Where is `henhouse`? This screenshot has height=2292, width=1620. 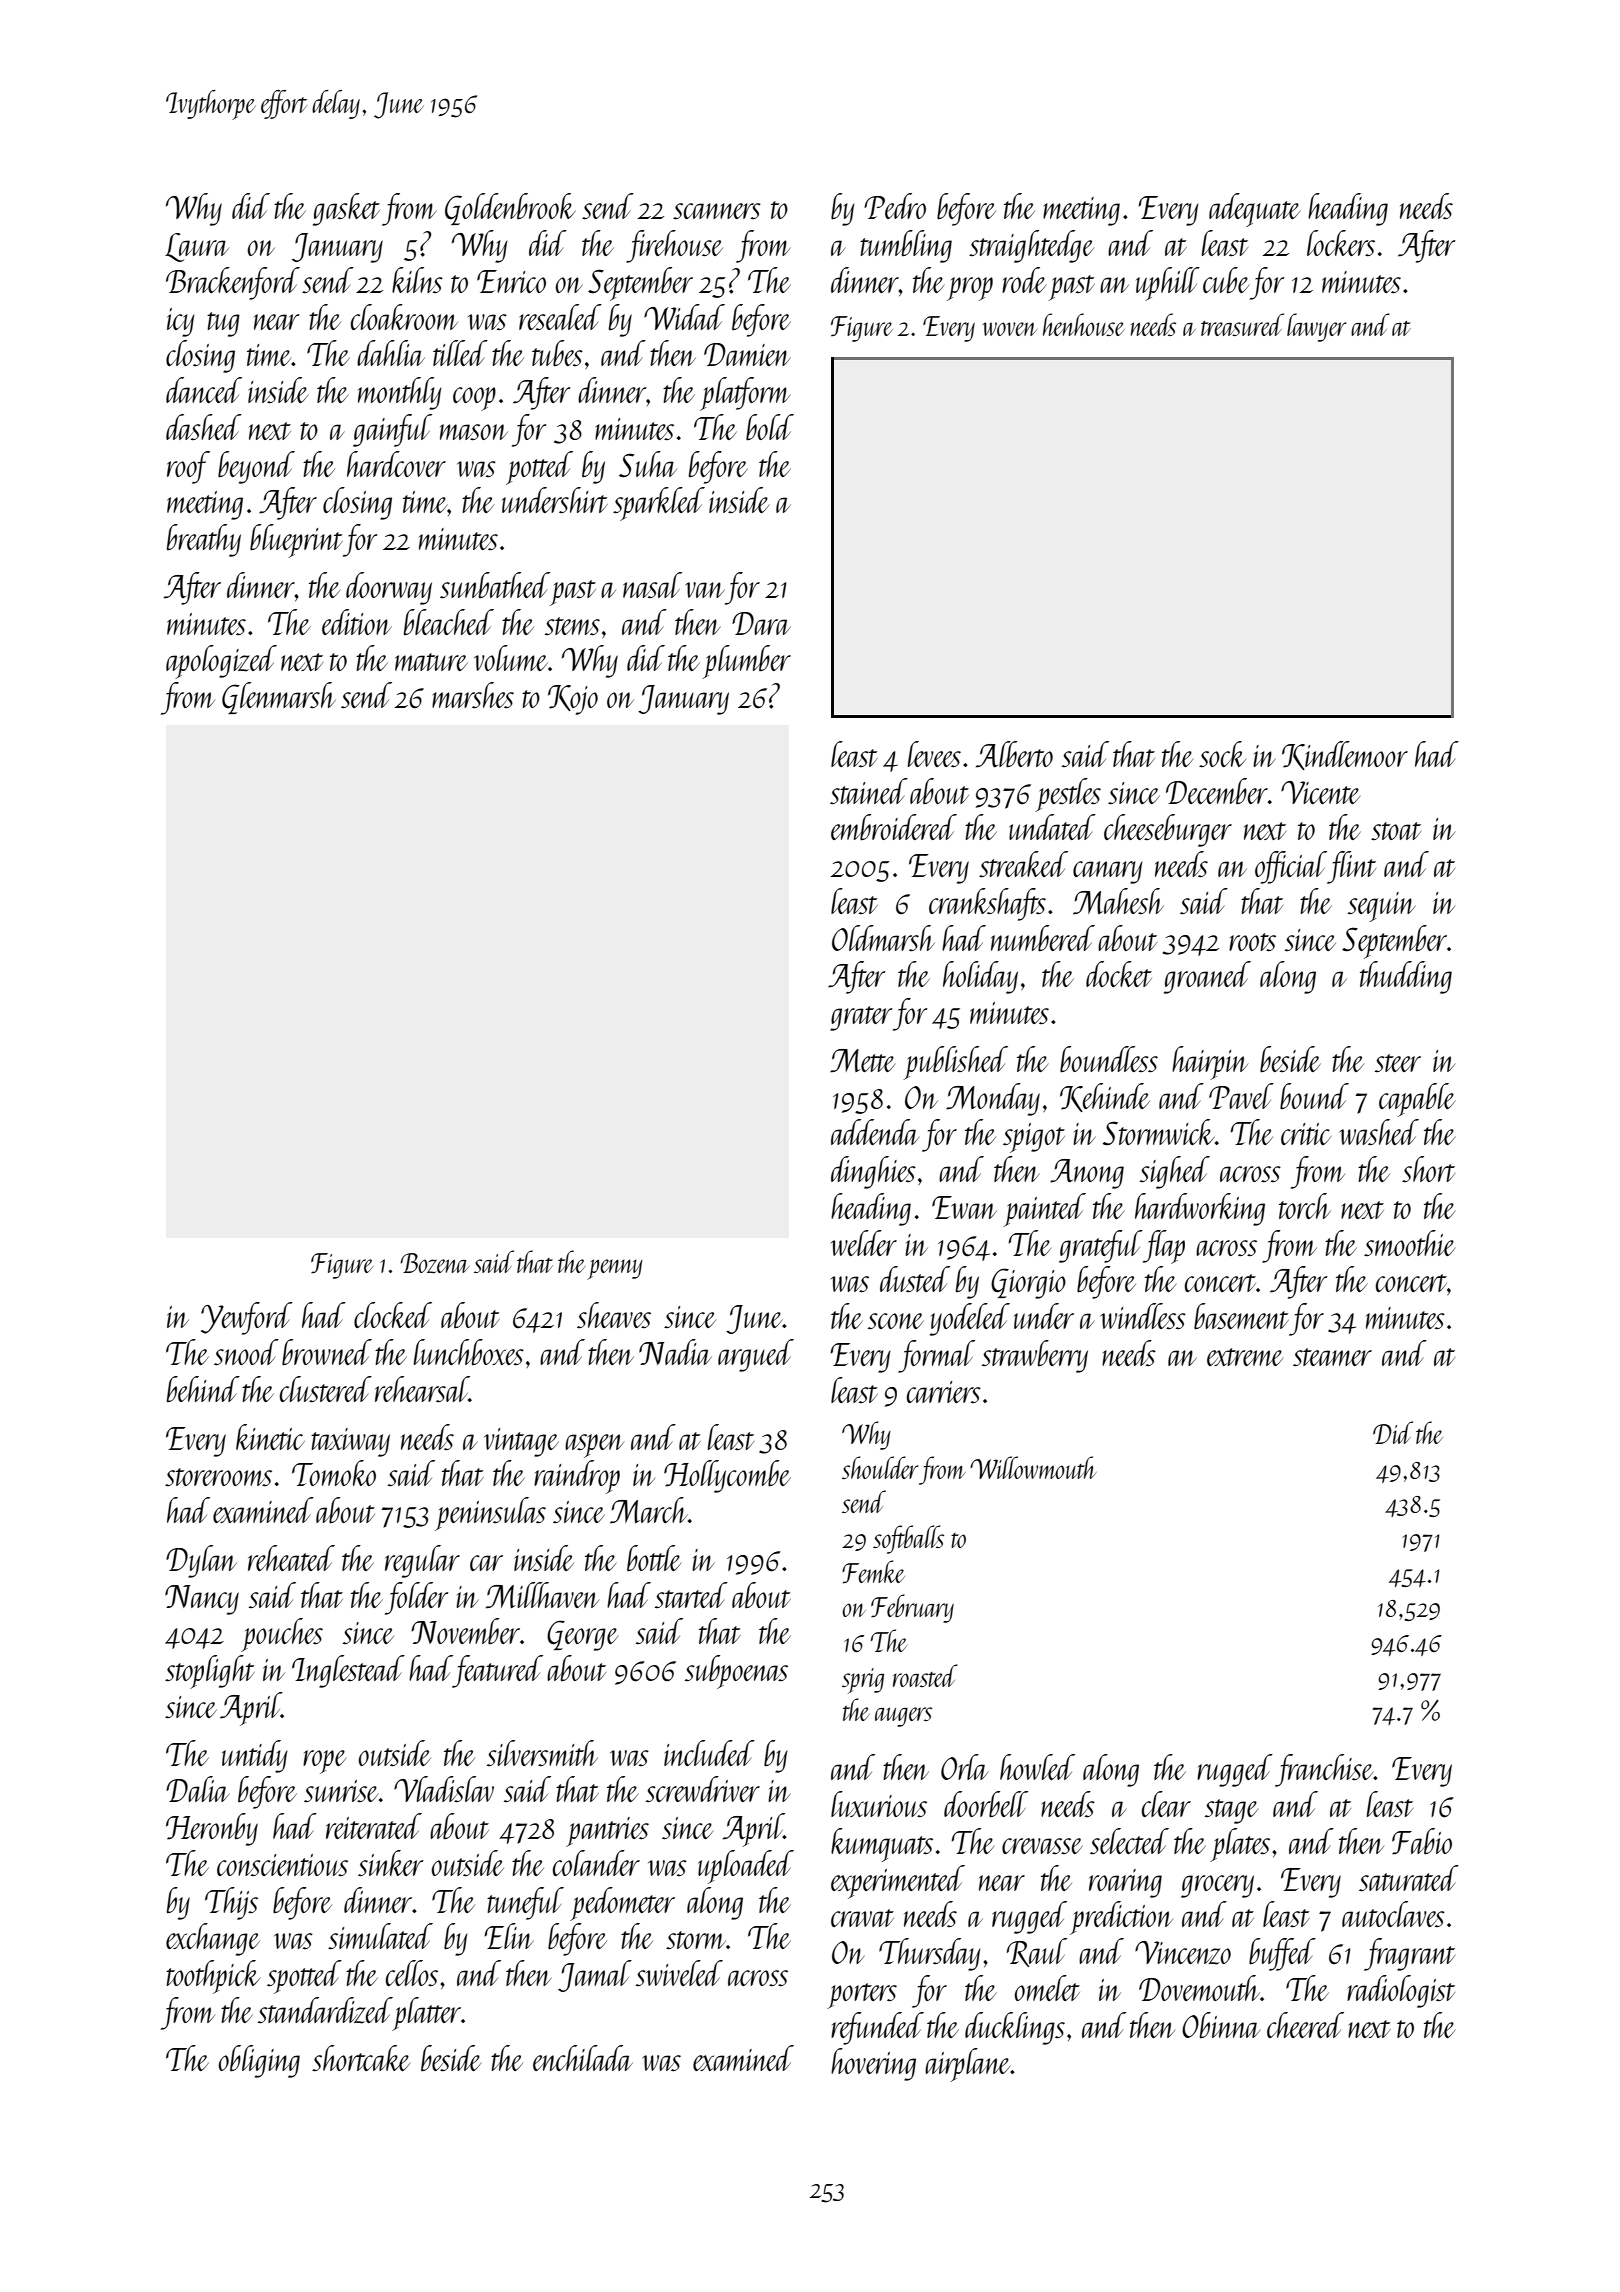
henhouse is located at coordinates (1084, 324).
